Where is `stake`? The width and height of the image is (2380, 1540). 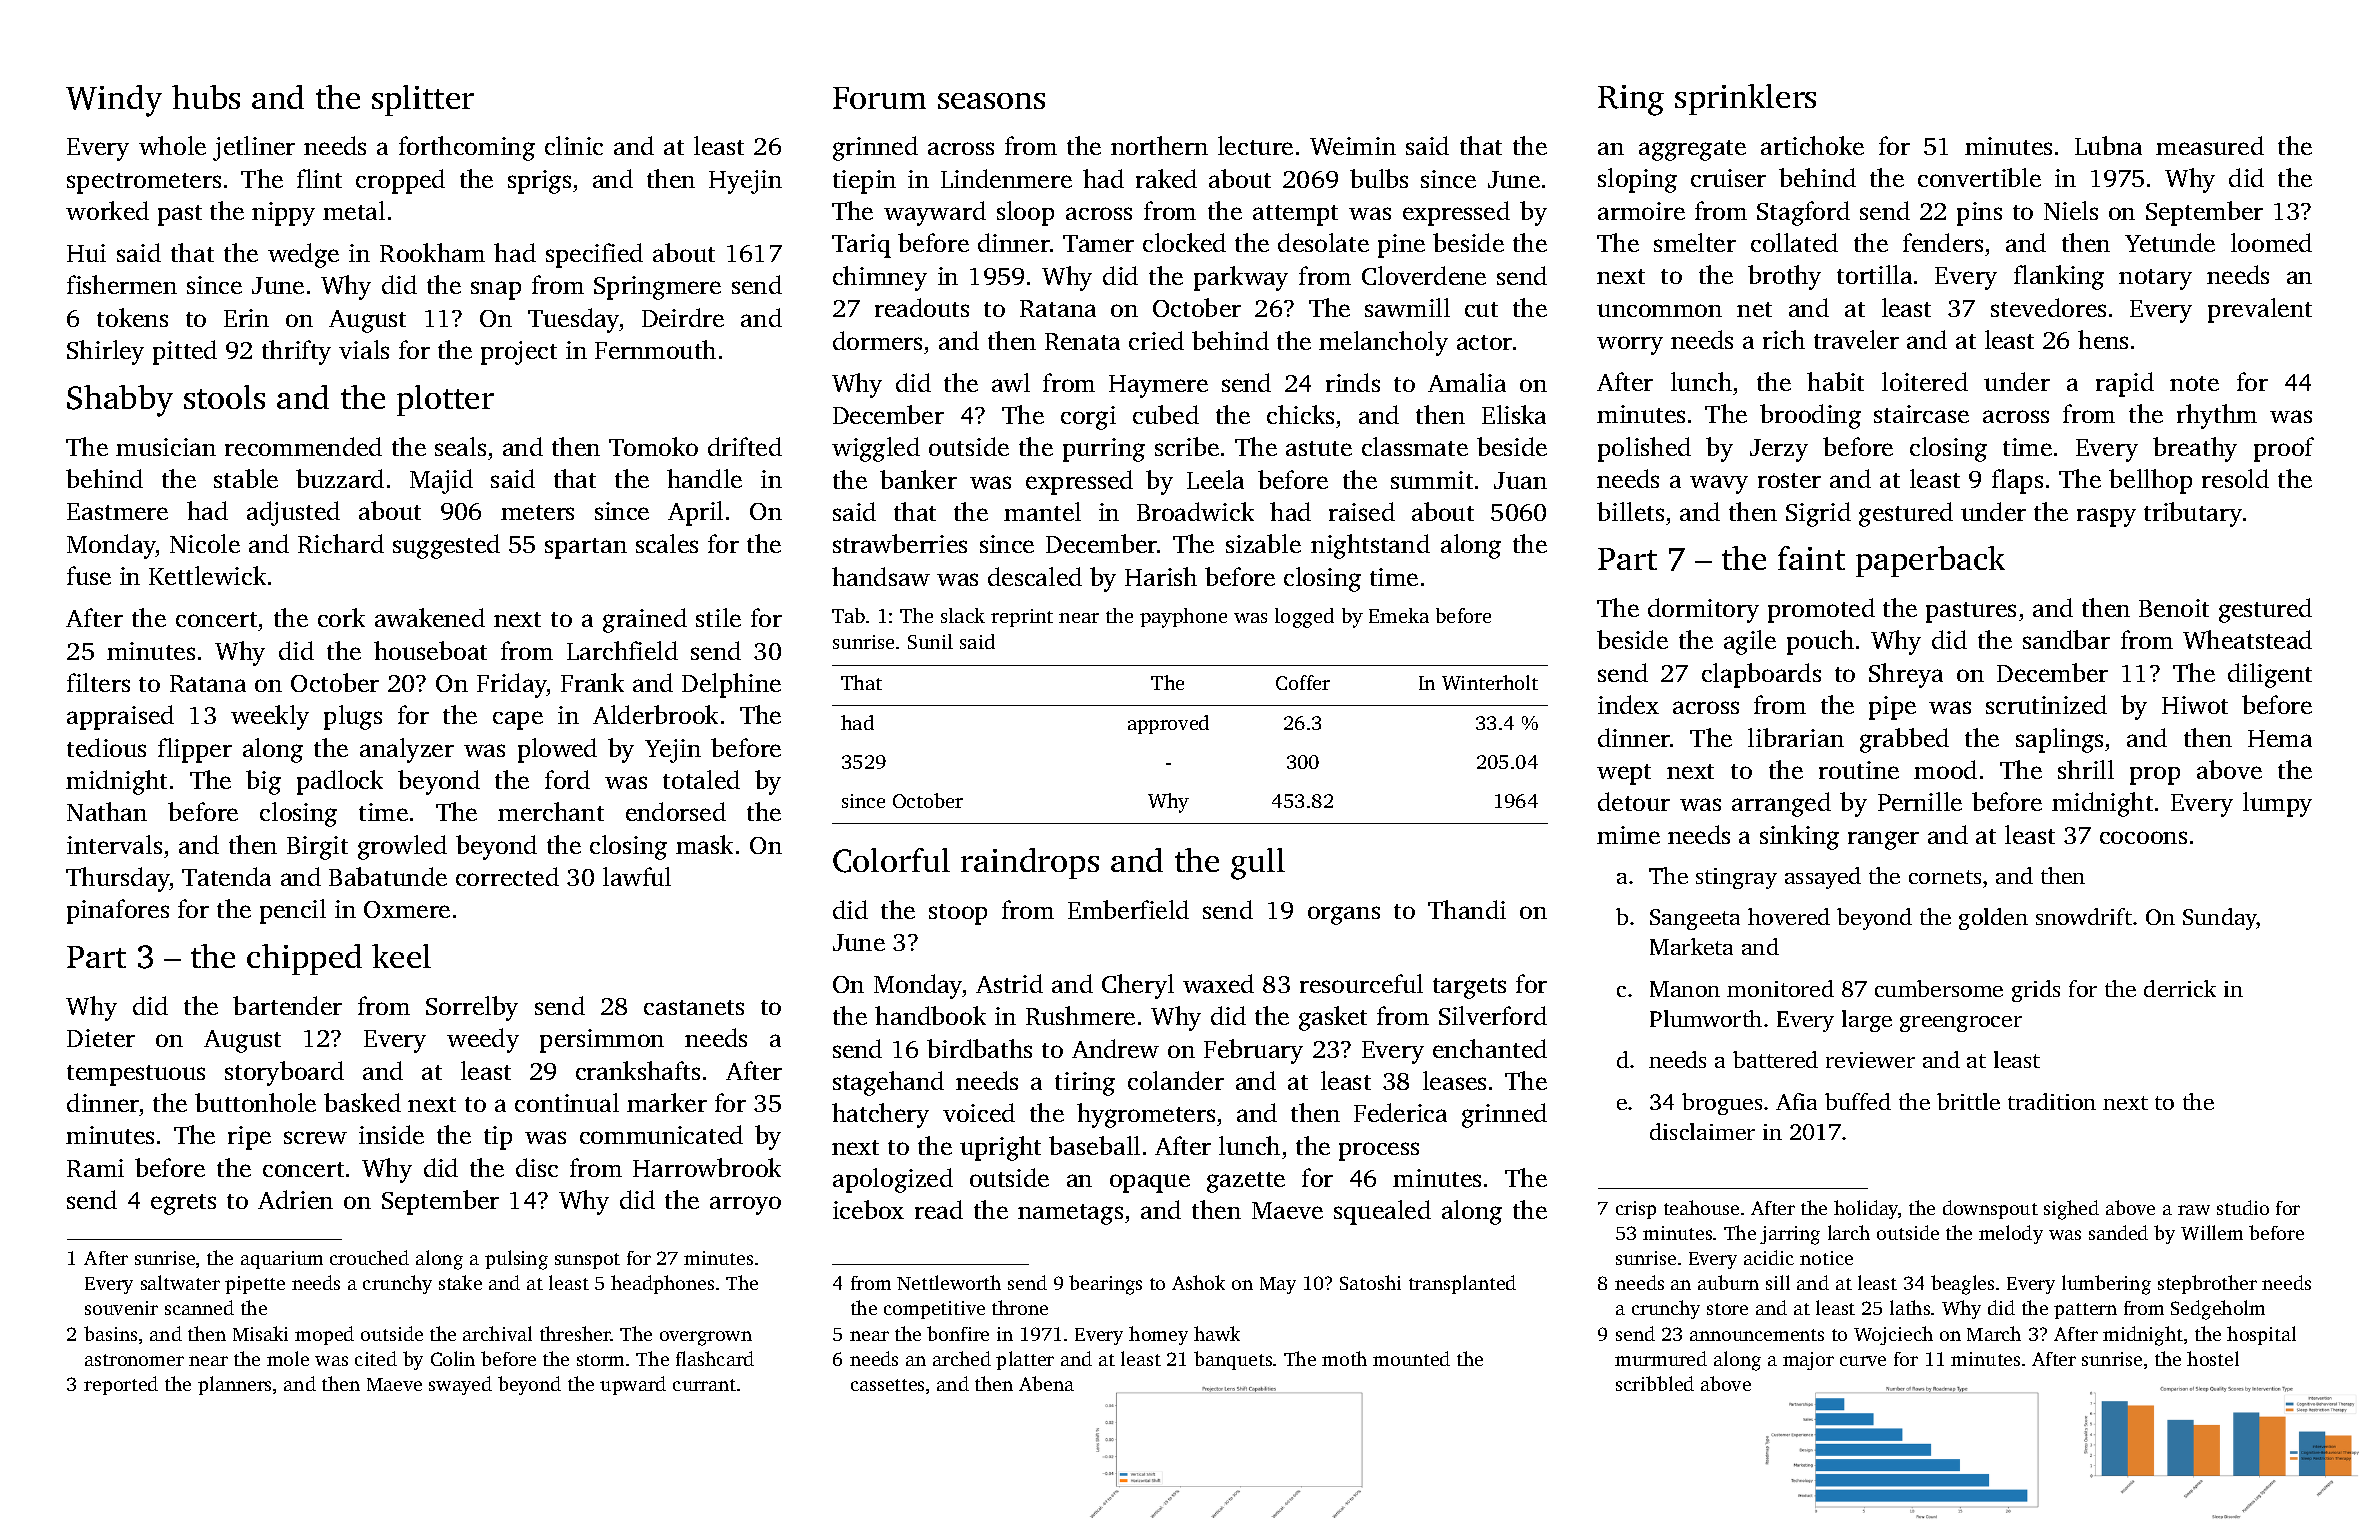 stake is located at coordinates (460, 1282).
